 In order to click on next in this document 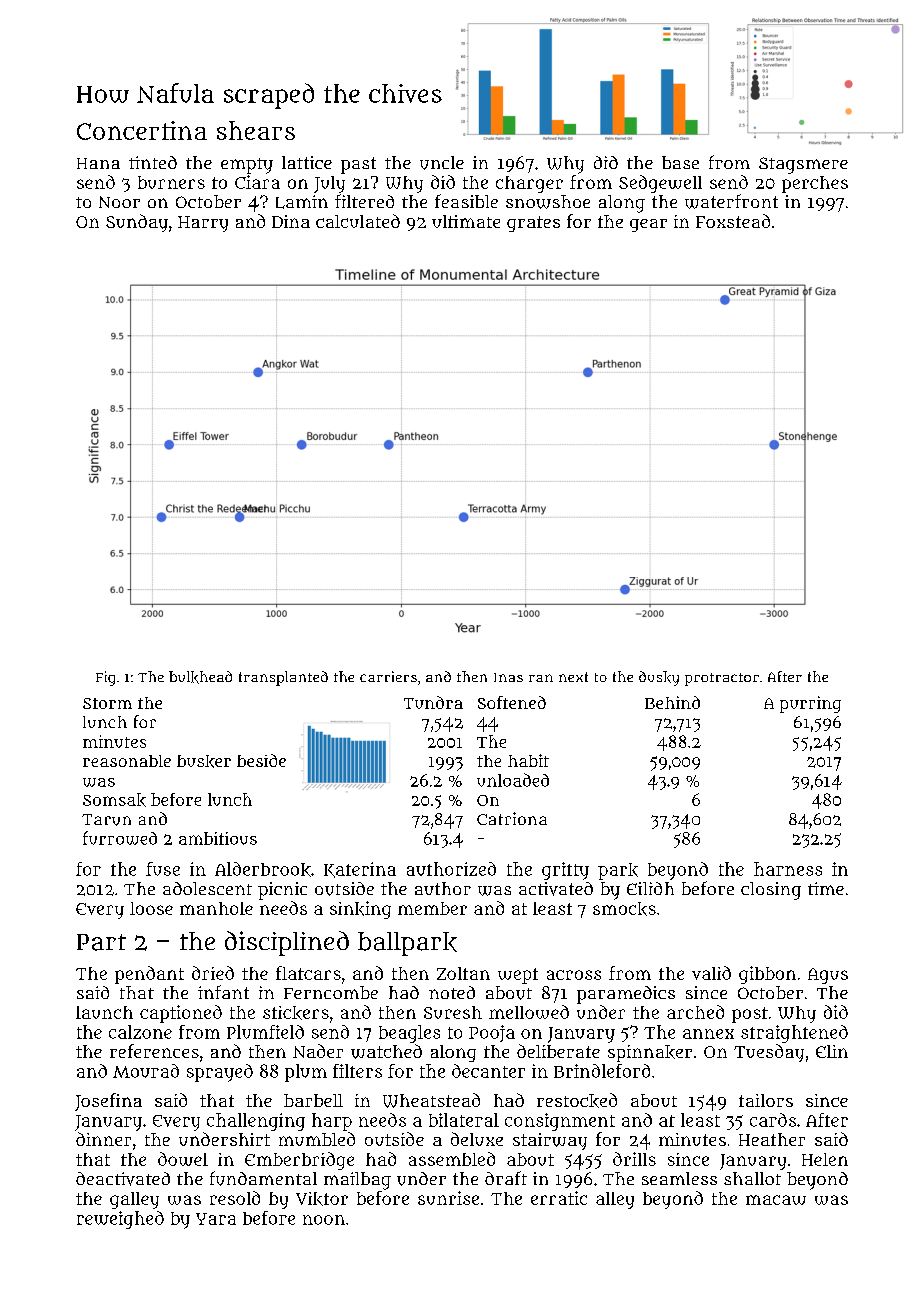, I will do `click(573, 677)`.
